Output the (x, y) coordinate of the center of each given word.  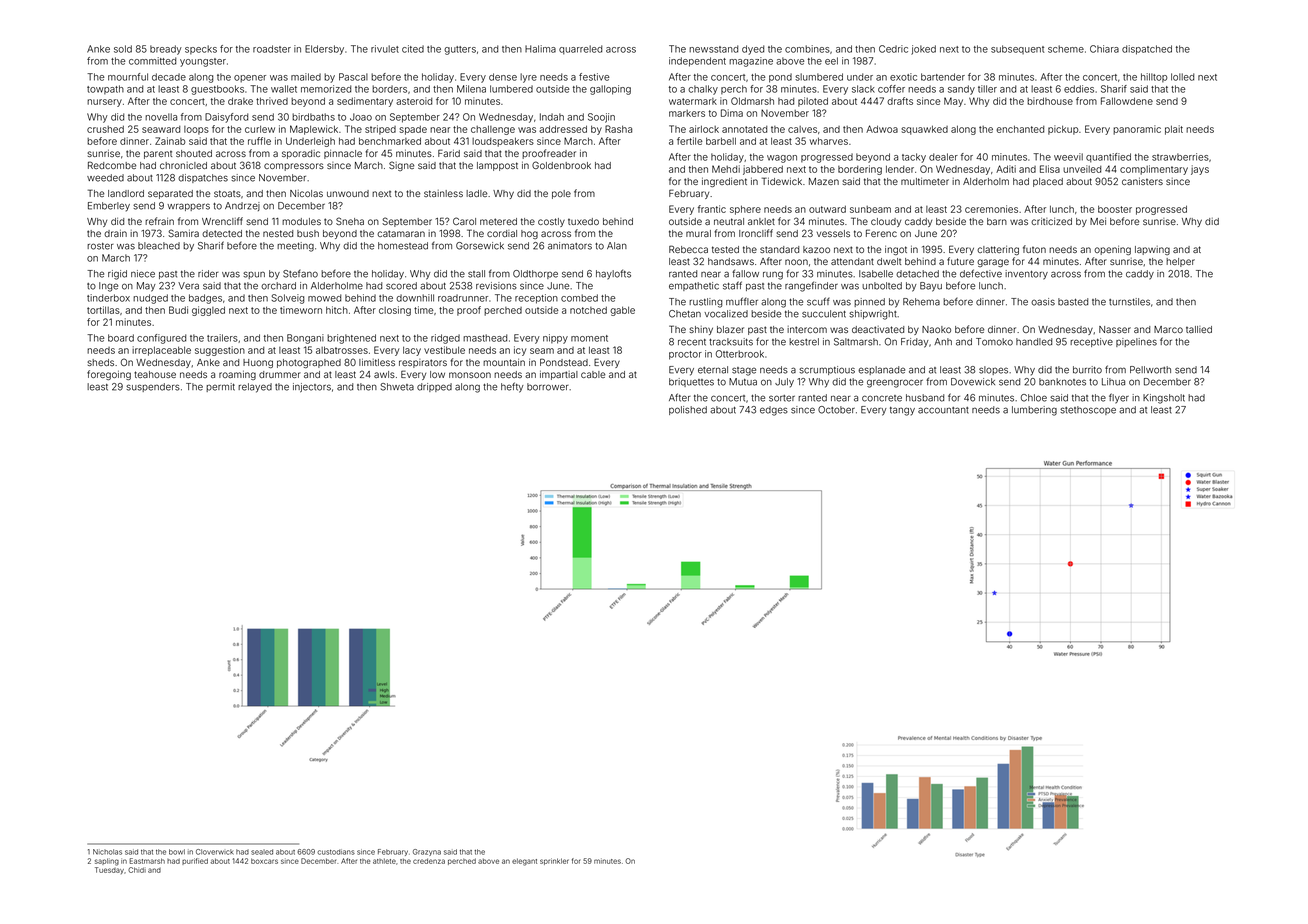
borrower (548, 387)
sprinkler (554, 861)
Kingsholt (1164, 399)
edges (774, 411)
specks (201, 49)
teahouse (155, 374)
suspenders (153, 387)
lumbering (1034, 411)
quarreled (581, 50)
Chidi (137, 870)
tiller (987, 89)
